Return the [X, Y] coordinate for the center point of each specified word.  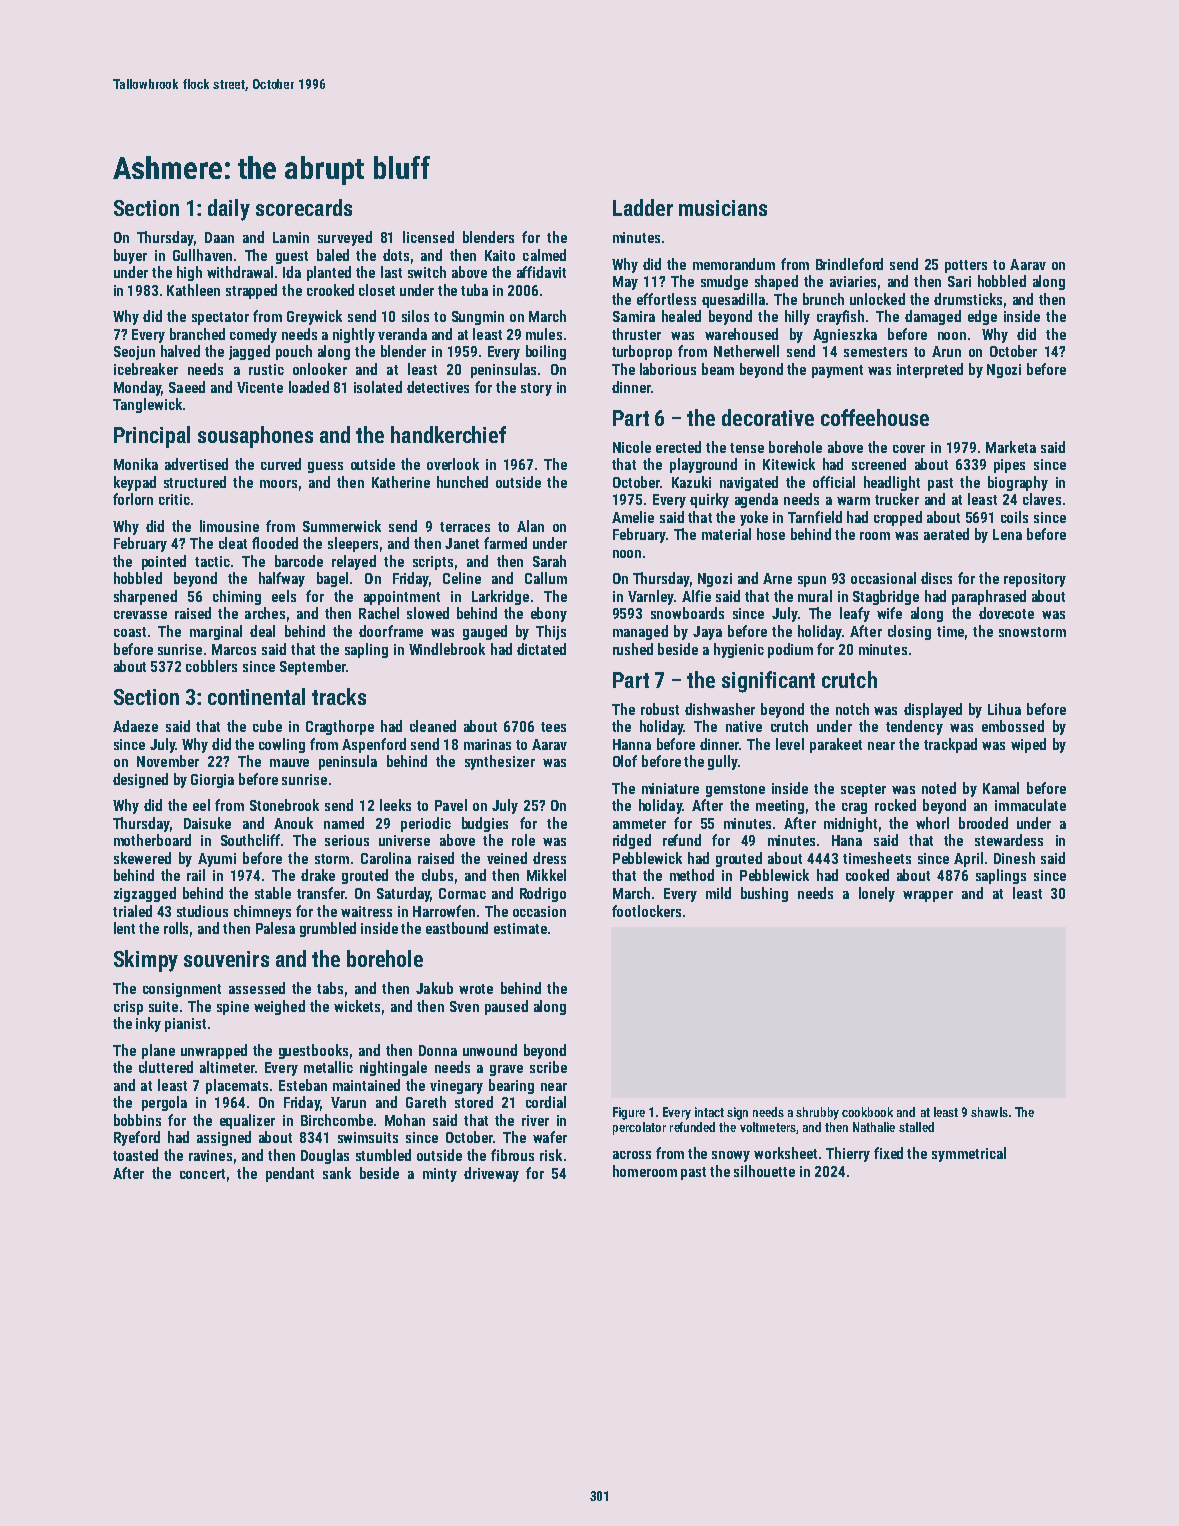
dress [549, 858]
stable [273, 893]
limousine [229, 526]
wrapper [928, 896]
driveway [491, 1174]
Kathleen [193, 290]
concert [202, 1174]
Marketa [1011, 447]
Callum [546, 578]
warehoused [741, 334]
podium [790, 650]
